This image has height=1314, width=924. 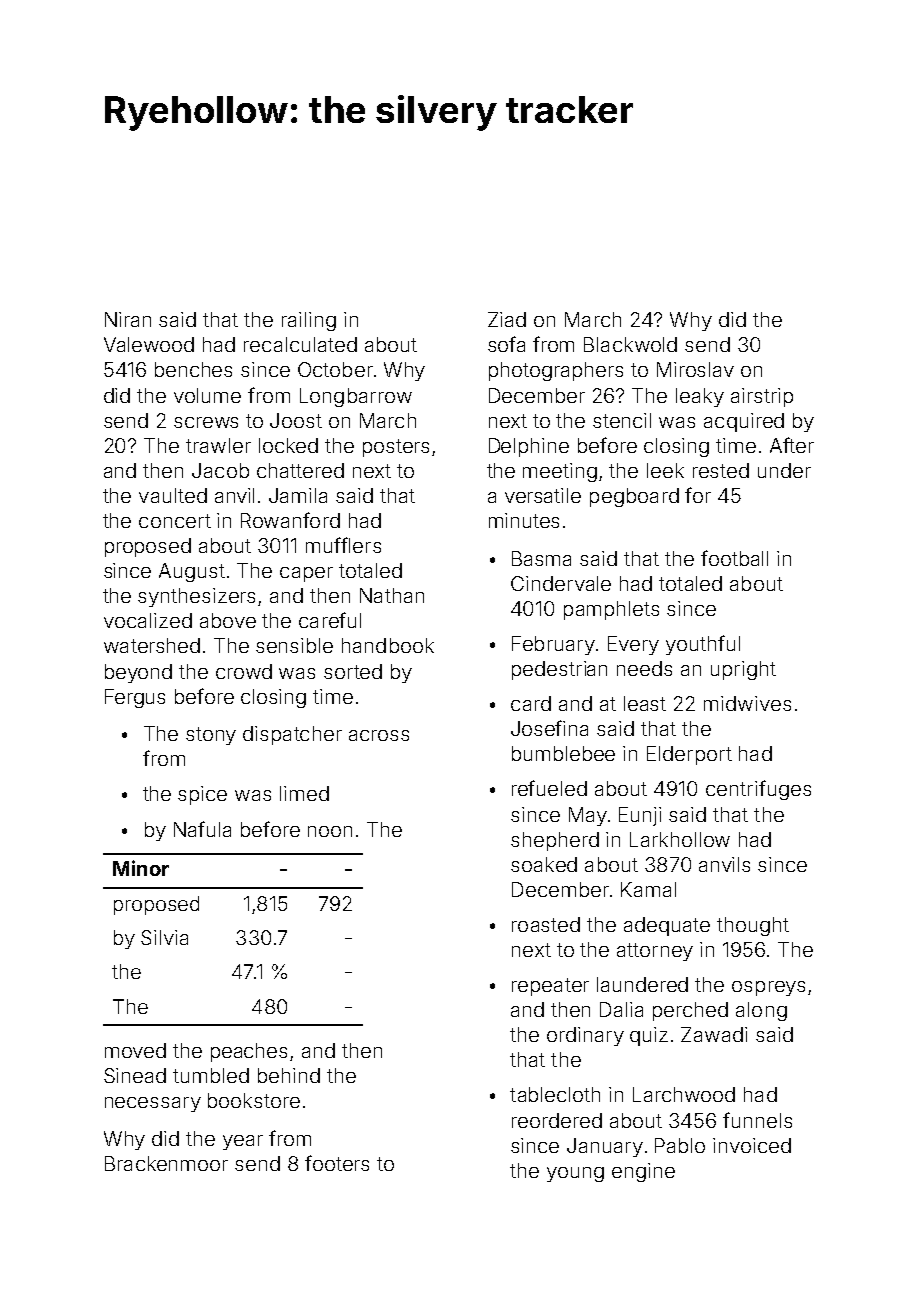 What do you see at coordinates (792, 445) in the image?
I see `After` at bounding box center [792, 445].
